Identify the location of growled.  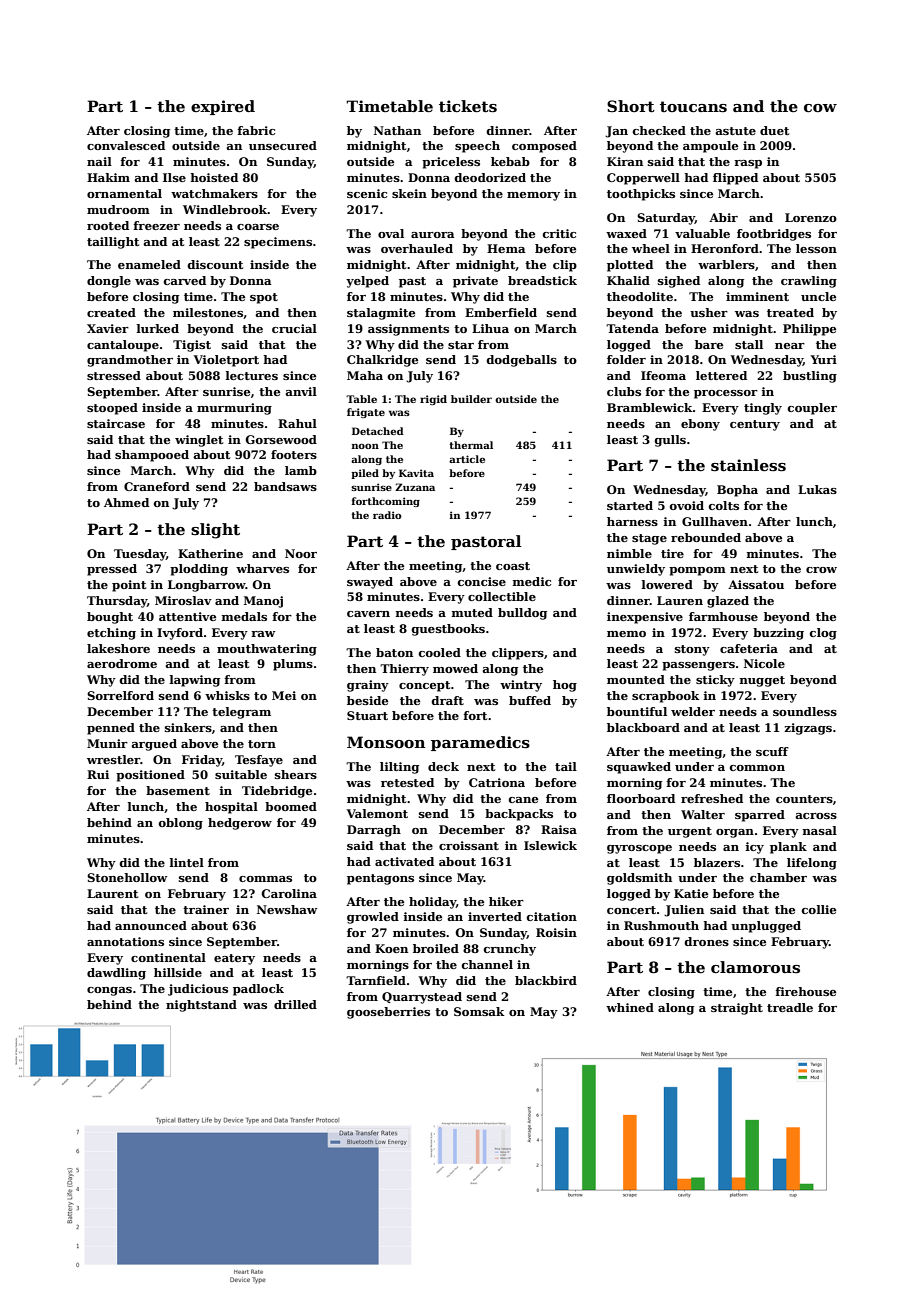
(373, 918).
